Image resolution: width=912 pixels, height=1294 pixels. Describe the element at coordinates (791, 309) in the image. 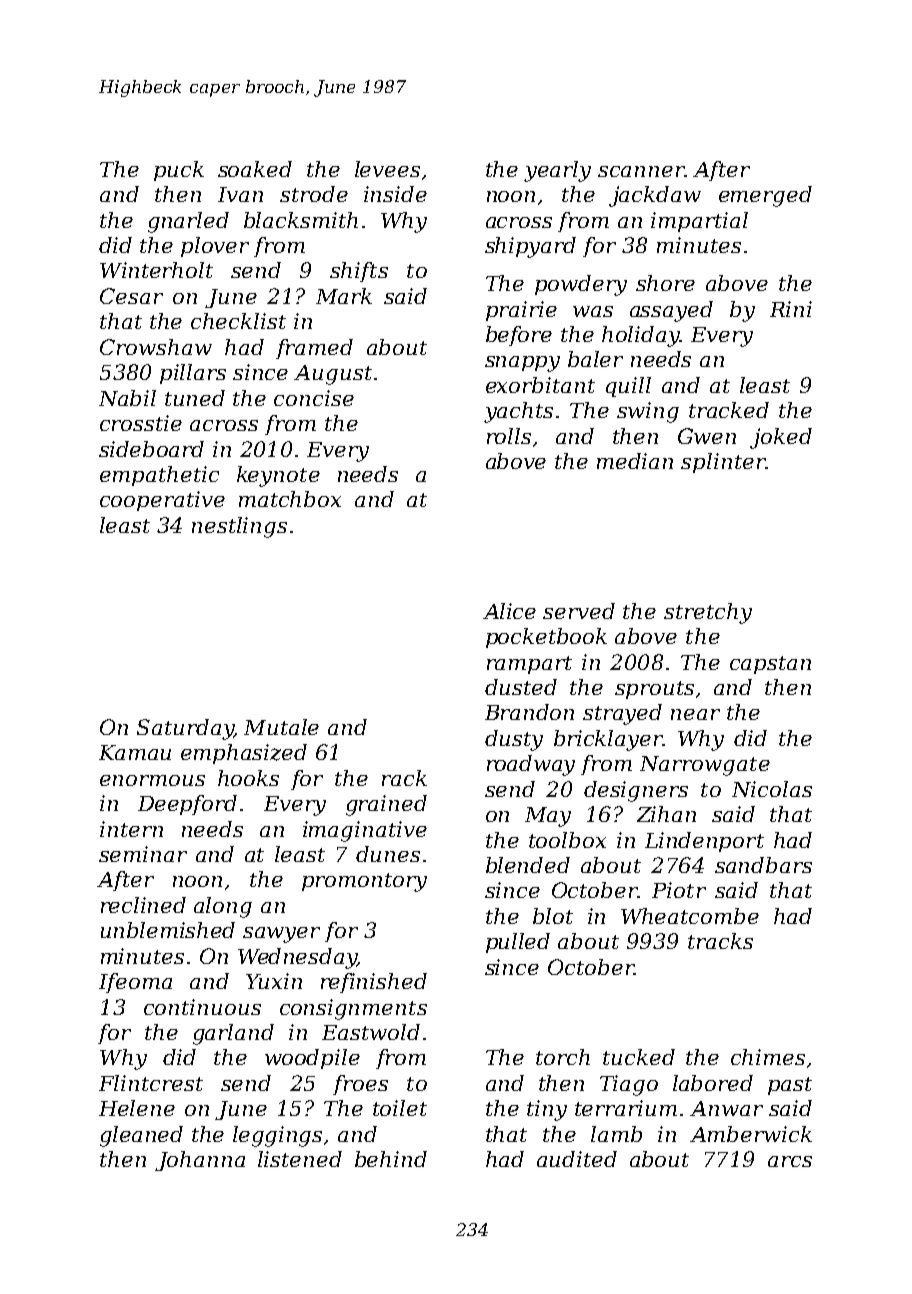

I see `Rini` at that location.
